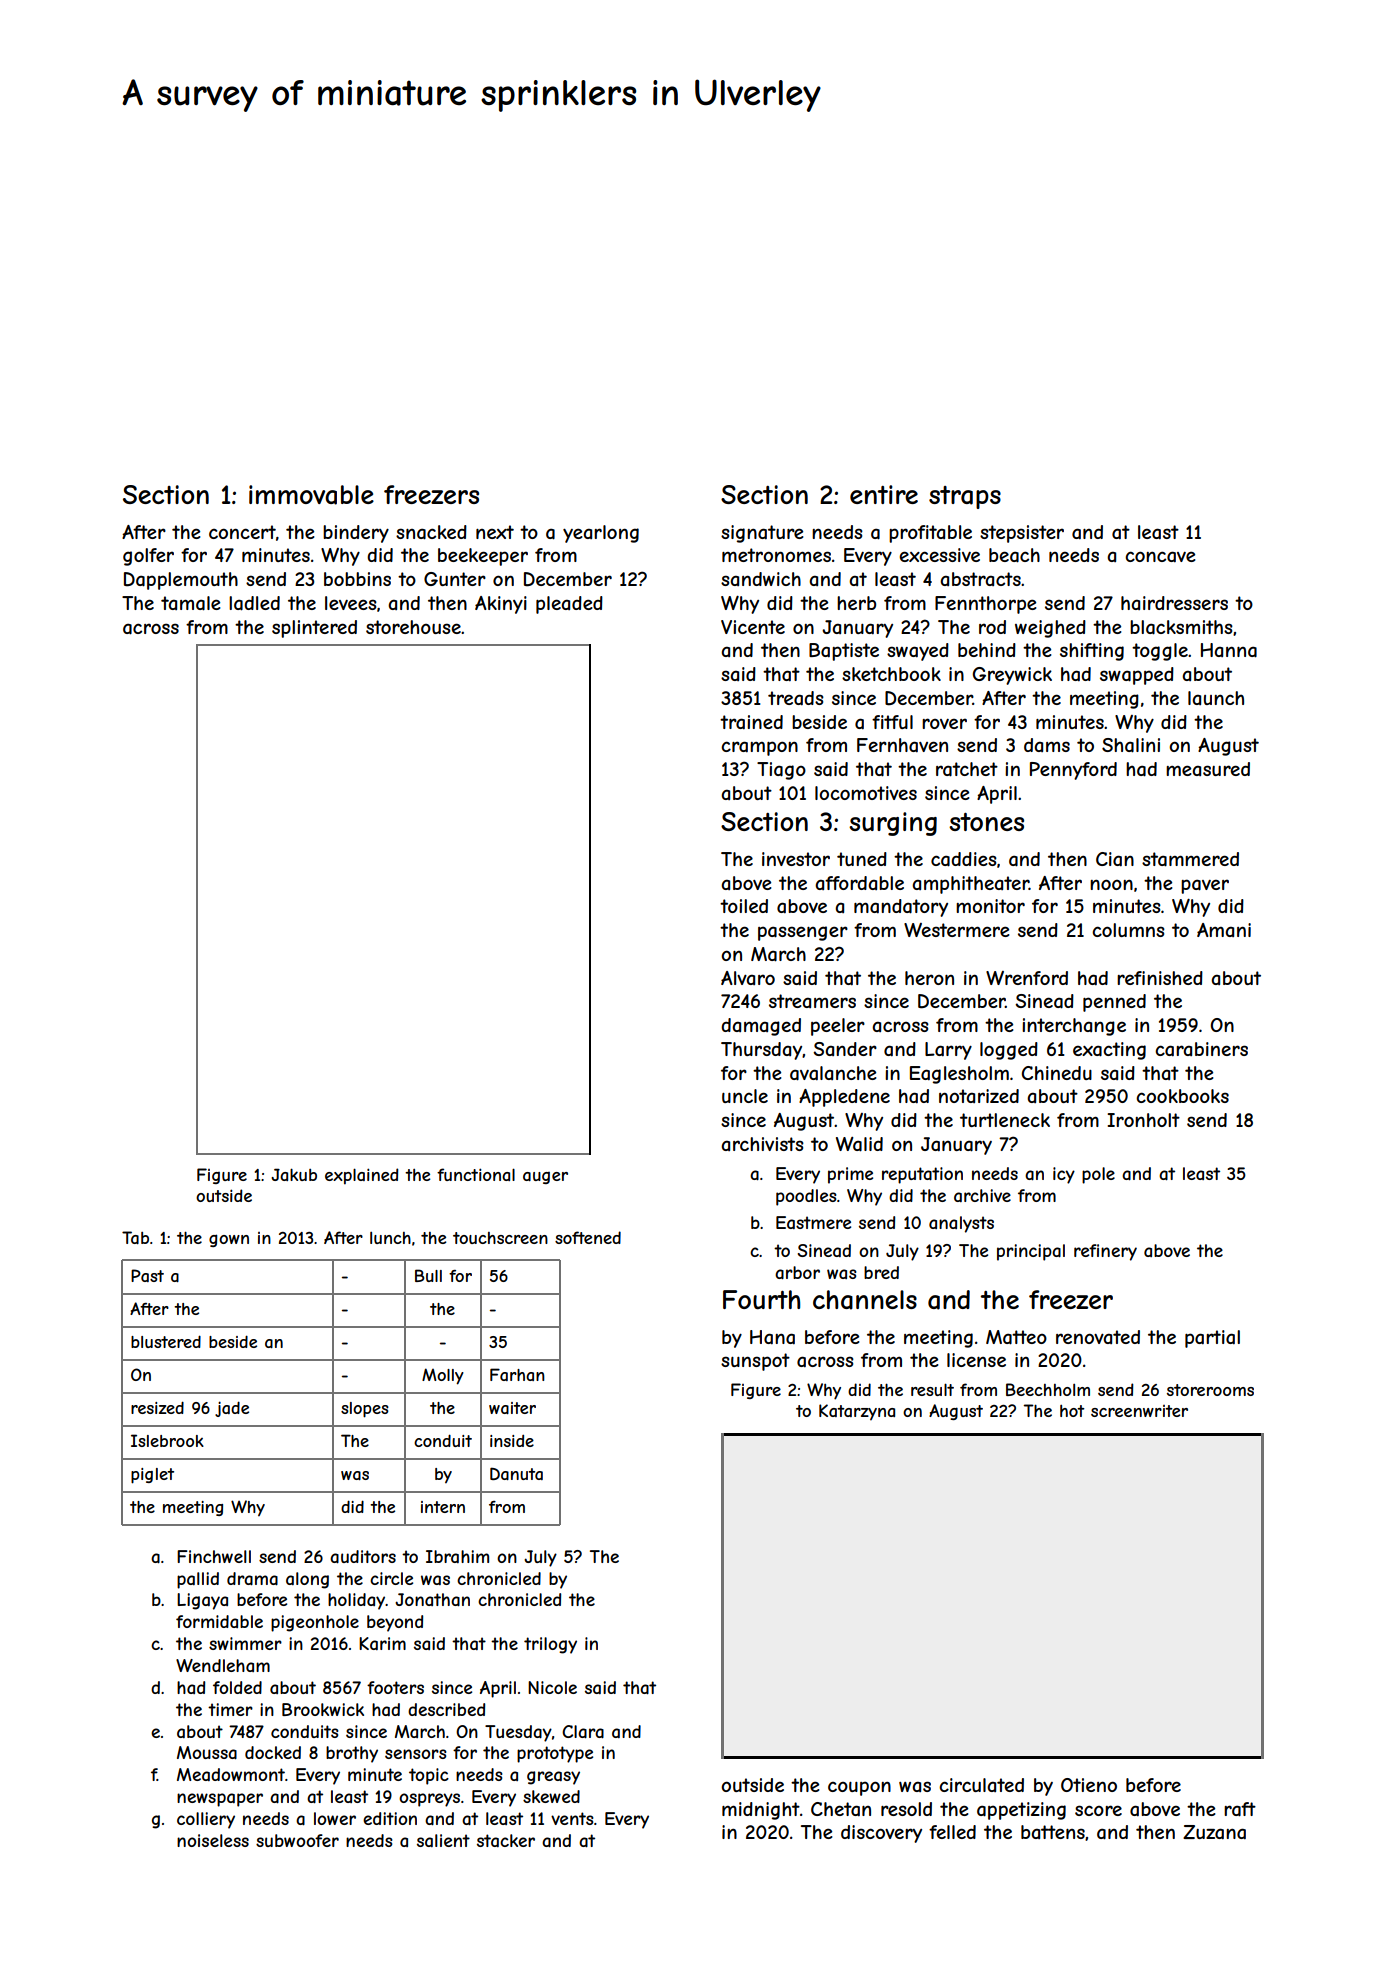 This screenshot has width=1386, height=1969. What do you see at coordinates (748, 978) in the screenshot?
I see `Alvaro` at bounding box center [748, 978].
